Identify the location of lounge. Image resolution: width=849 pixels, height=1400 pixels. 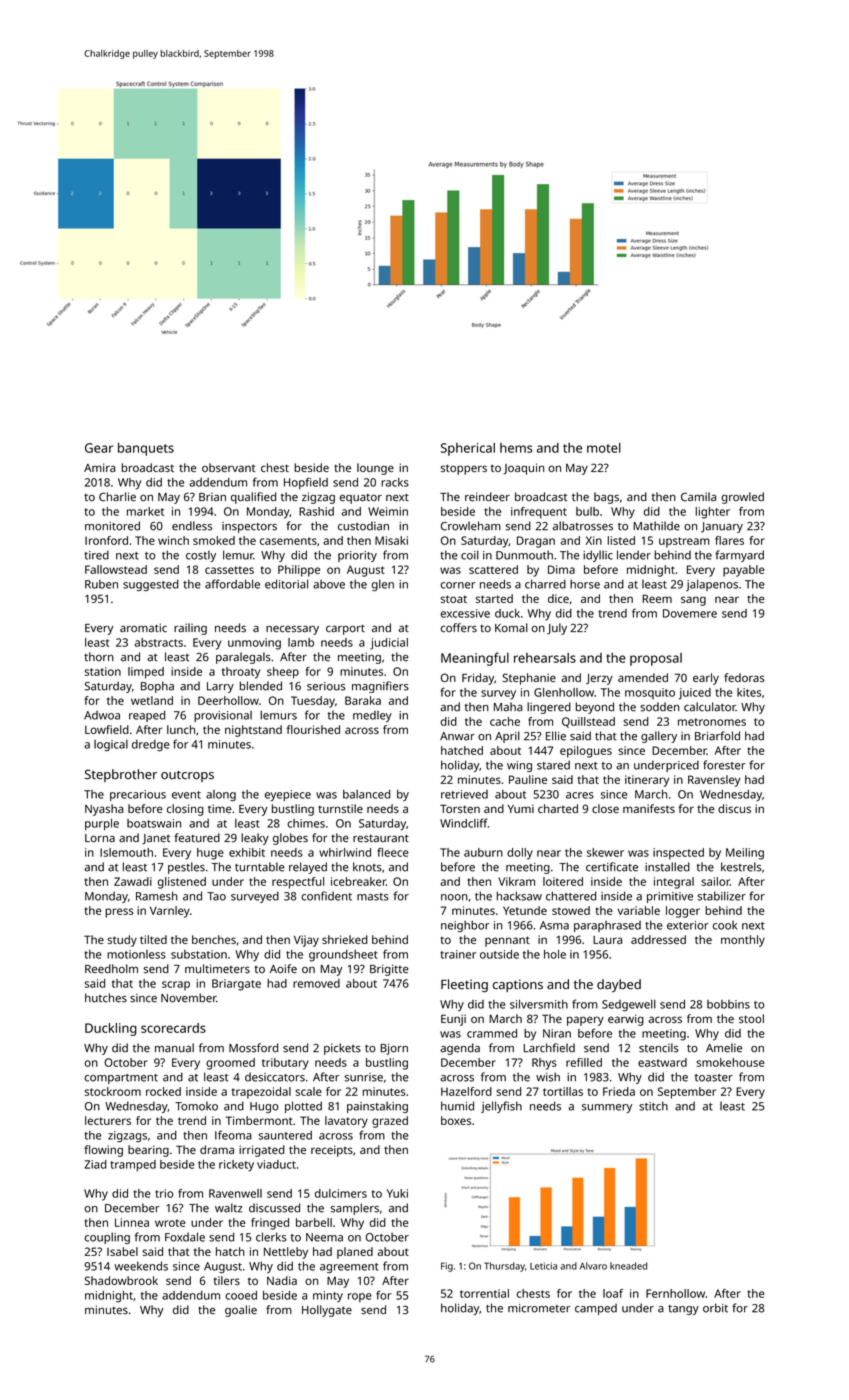
(375, 469).
